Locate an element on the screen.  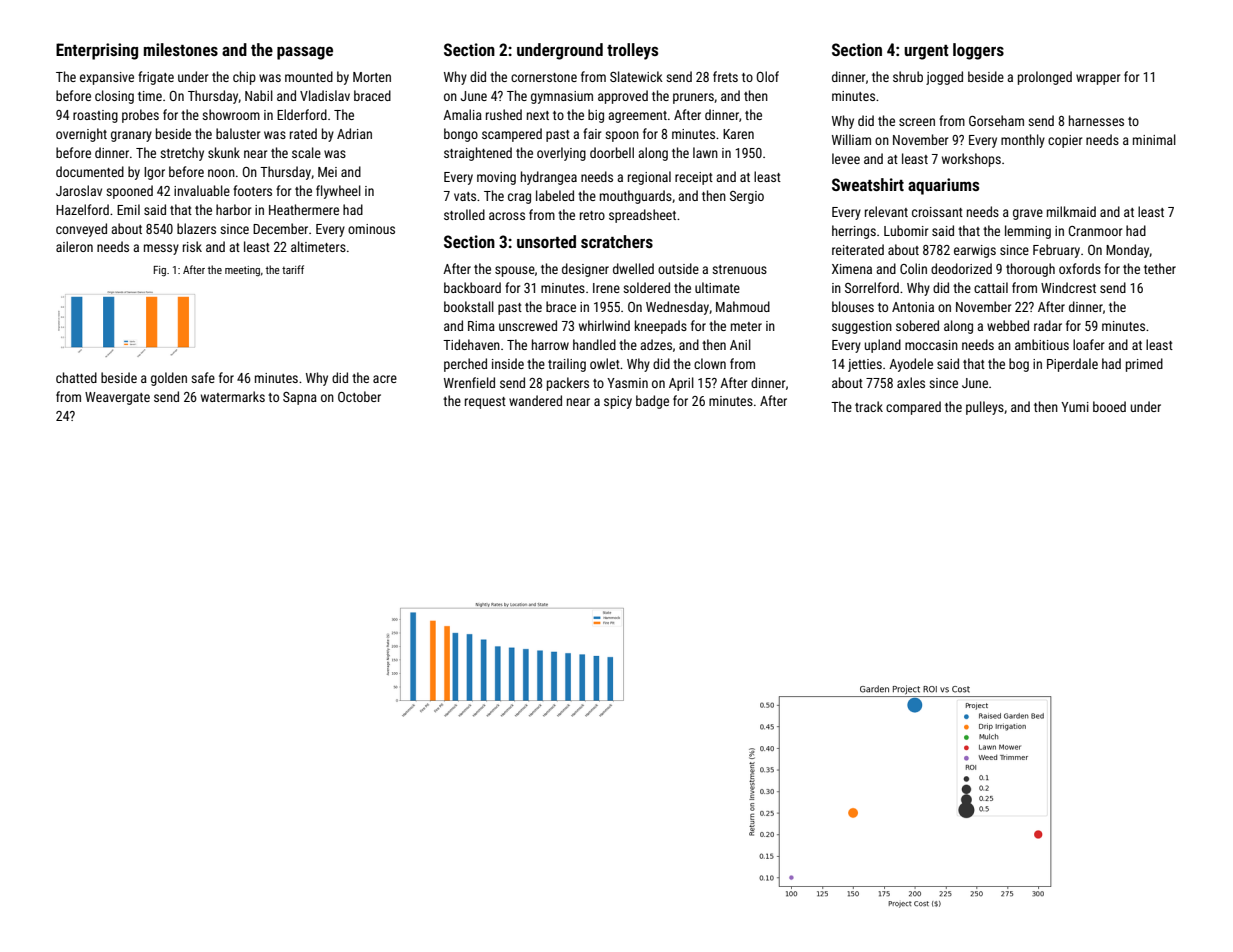
spicy is located at coordinates (618, 402).
